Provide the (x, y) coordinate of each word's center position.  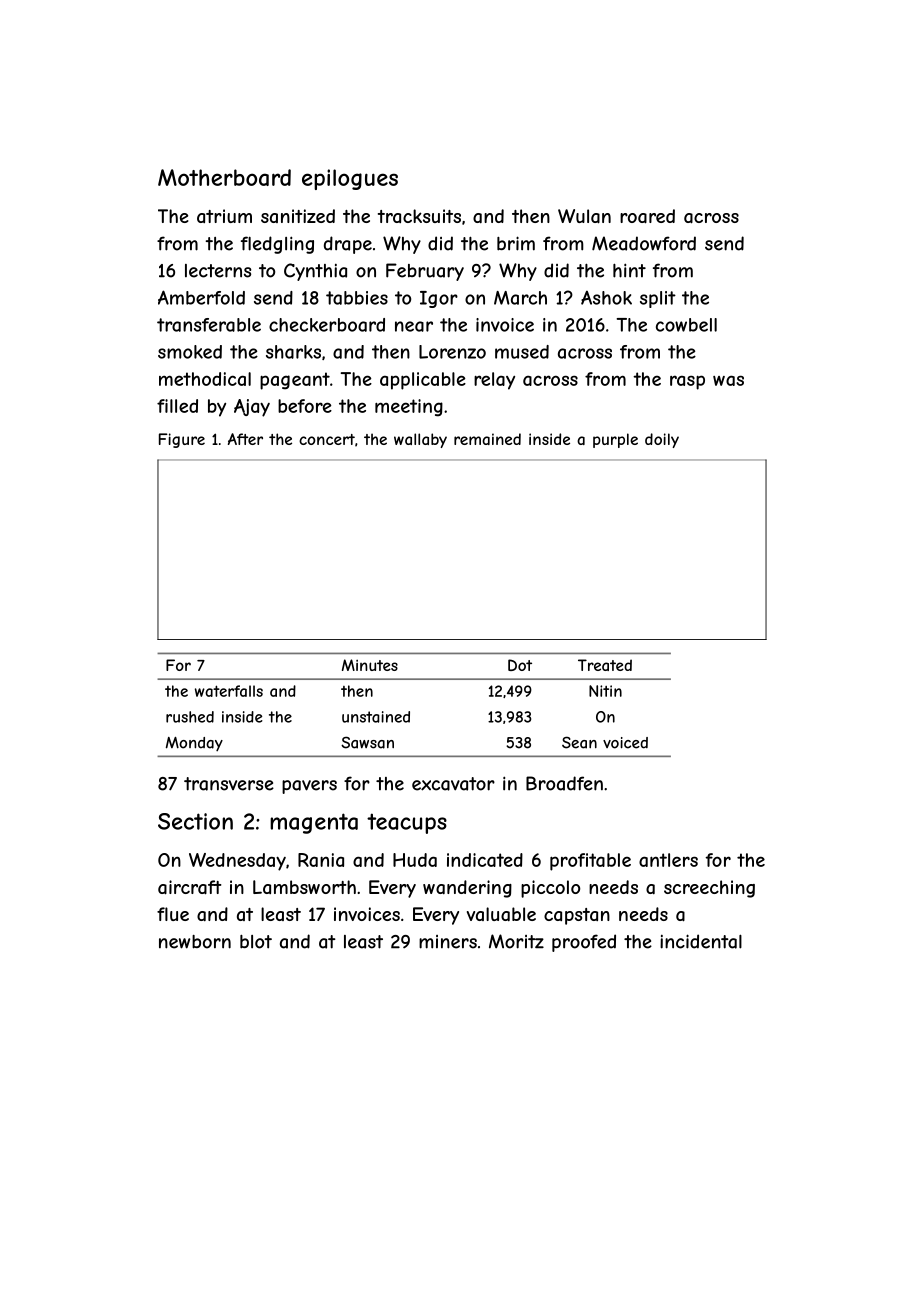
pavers (309, 787)
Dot (520, 665)
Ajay (252, 408)
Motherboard (224, 177)
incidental (701, 941)
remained (487, 439)
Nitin (605, 691)
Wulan (584, 216)
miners (448, 942)
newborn (195, 942)
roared (647, 216)
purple (615, 440)
